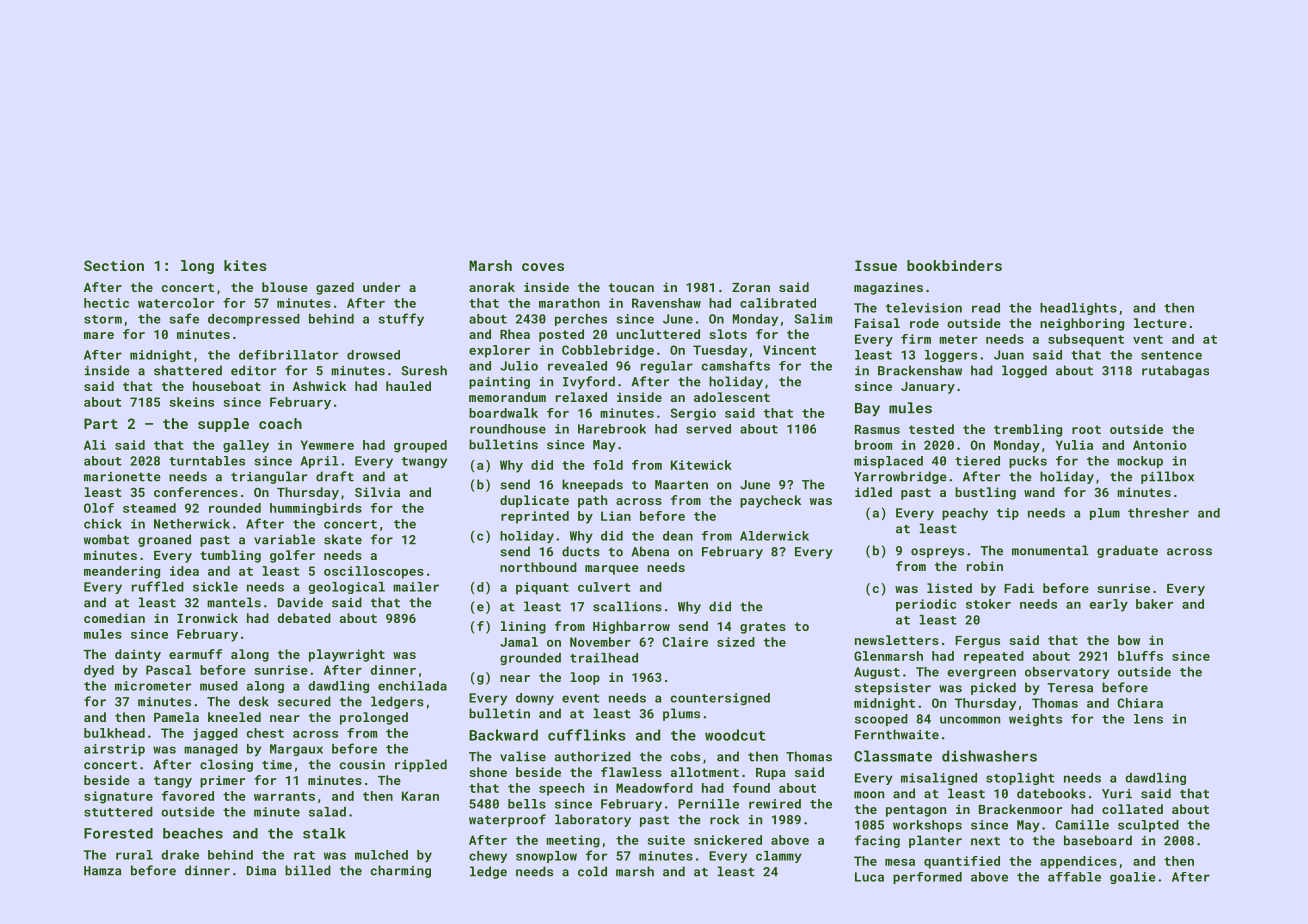 This screenshot has height=924, width=1308. I want to click on Lian, so click(616, 516).
